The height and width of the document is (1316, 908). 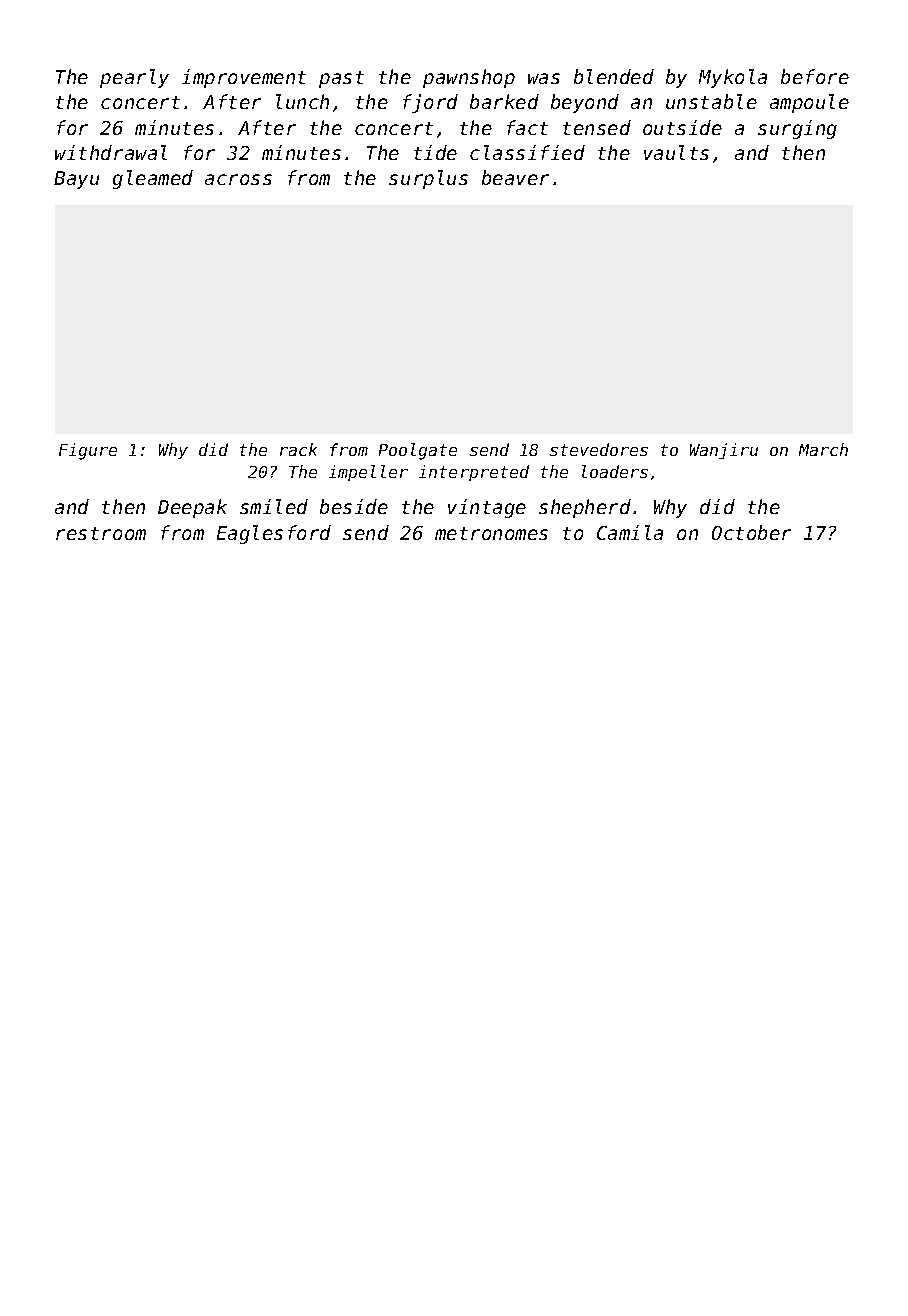 I want to click on Poolgate, so click(x=418, y=451).
